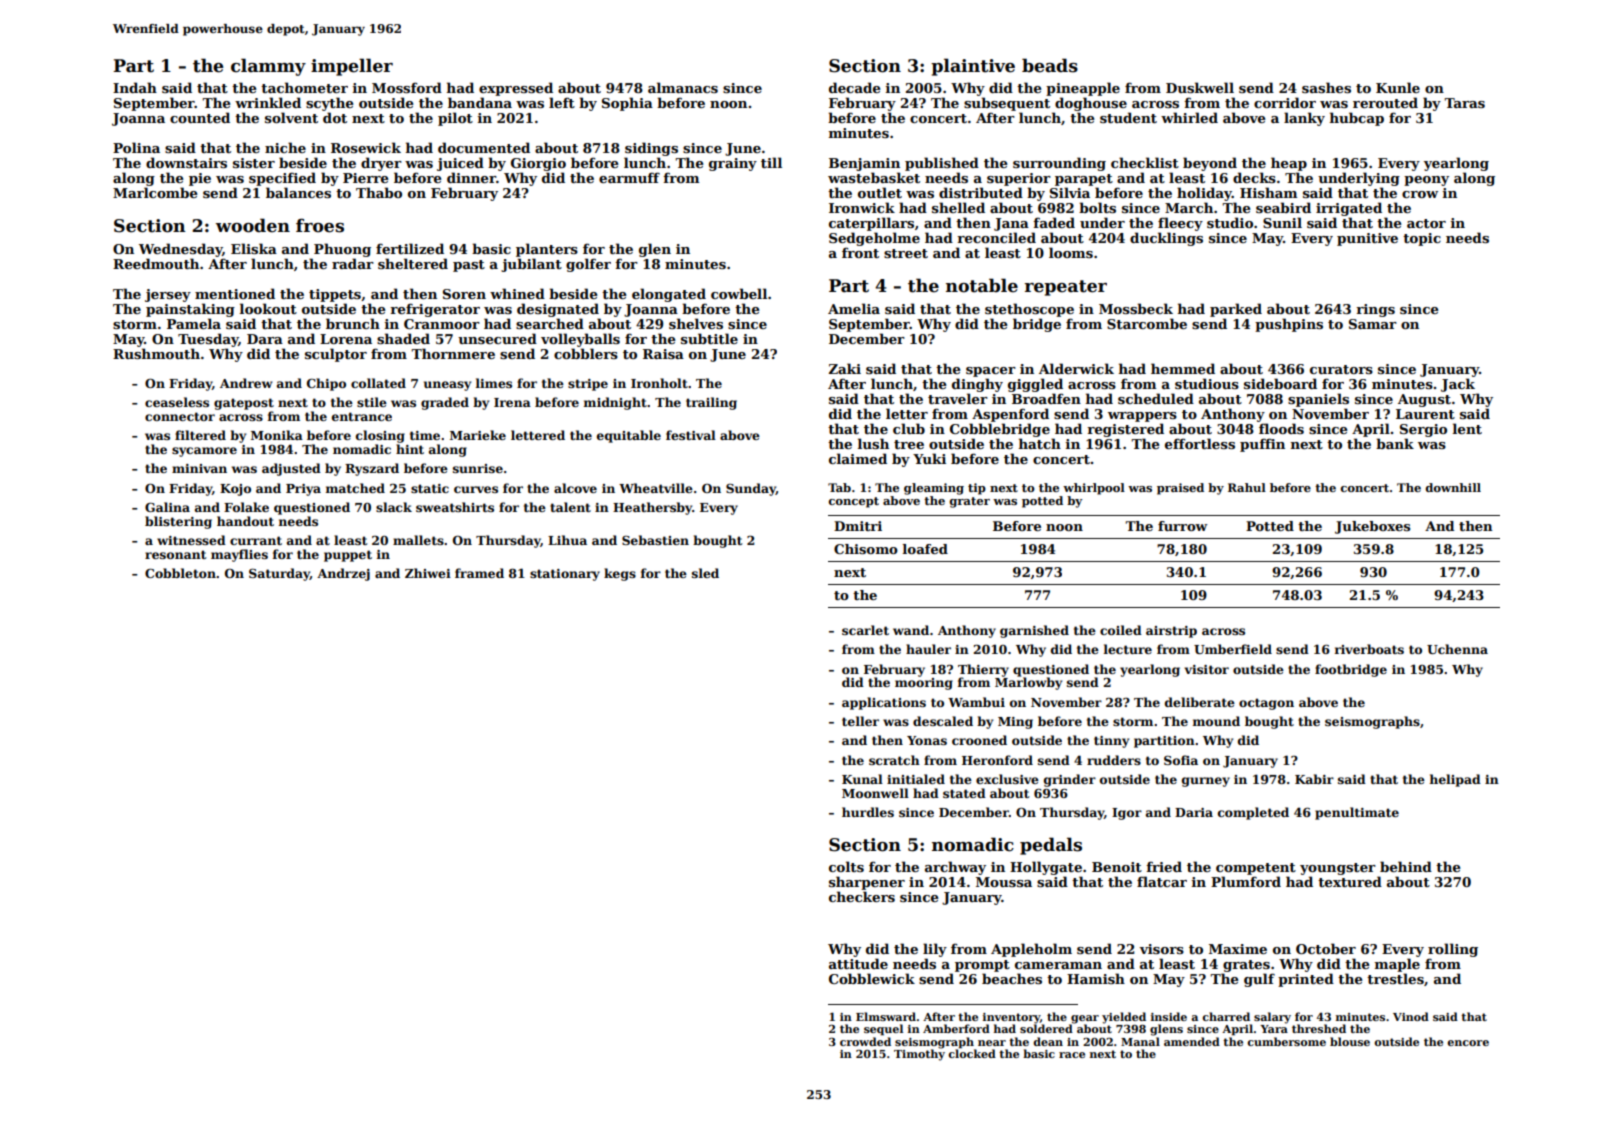  Describe the element at coordinates (235, 490) in the image. I see `Kojo` at that location.
